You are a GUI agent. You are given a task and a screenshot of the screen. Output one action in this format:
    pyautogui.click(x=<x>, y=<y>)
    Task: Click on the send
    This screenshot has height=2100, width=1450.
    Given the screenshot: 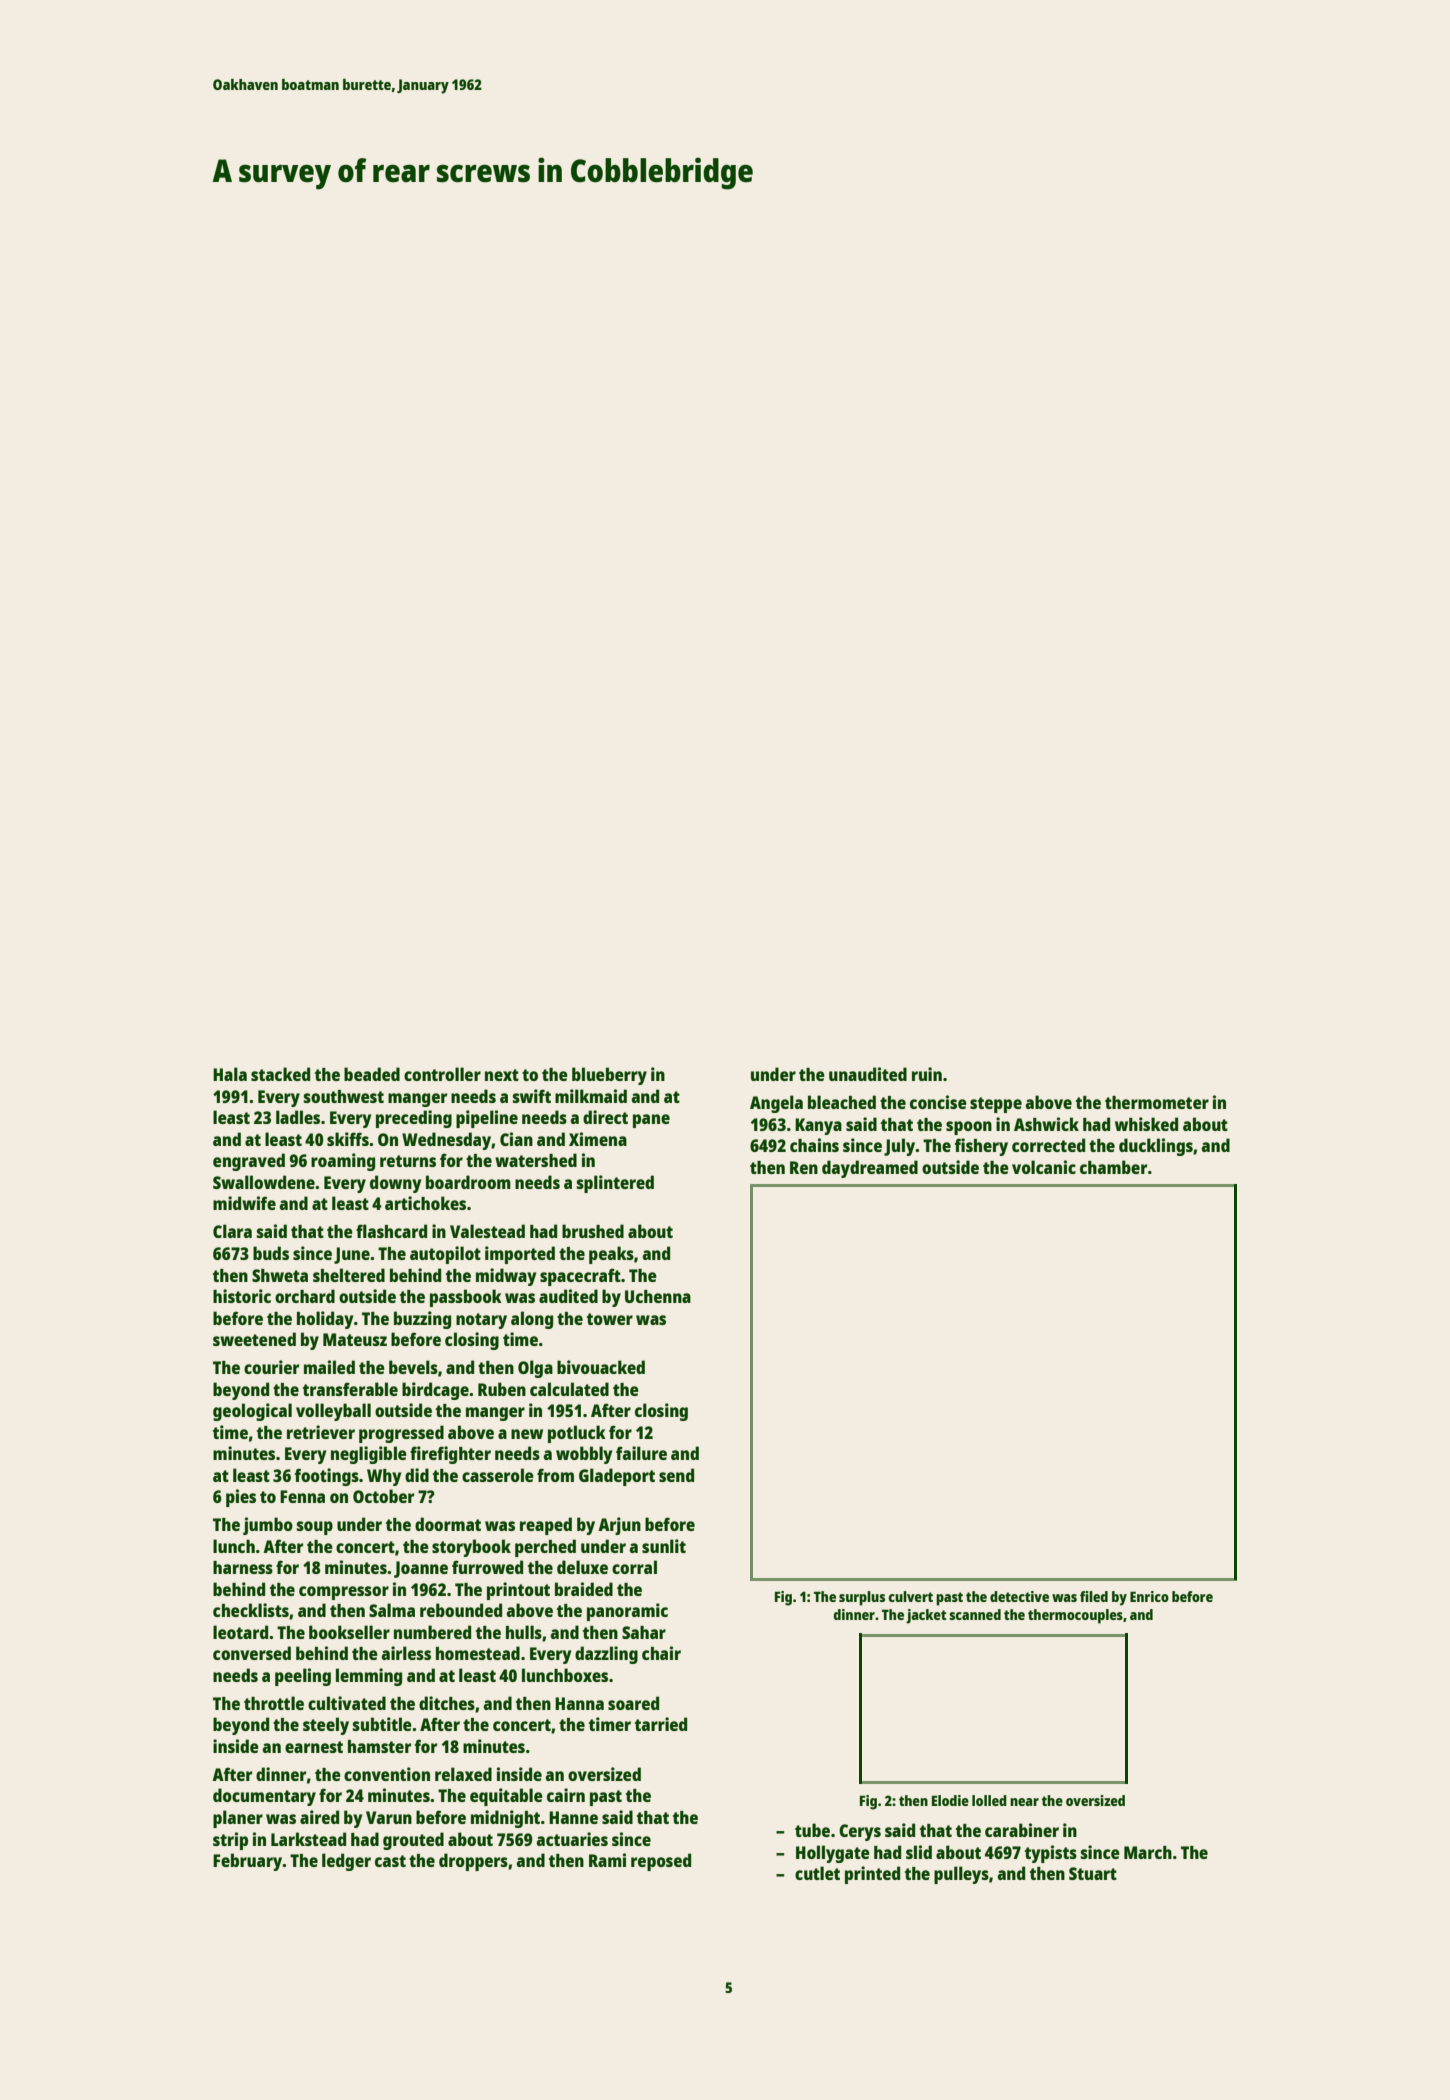 What is the action you would take?
    pyautogui.click(x=676, y=1475)
